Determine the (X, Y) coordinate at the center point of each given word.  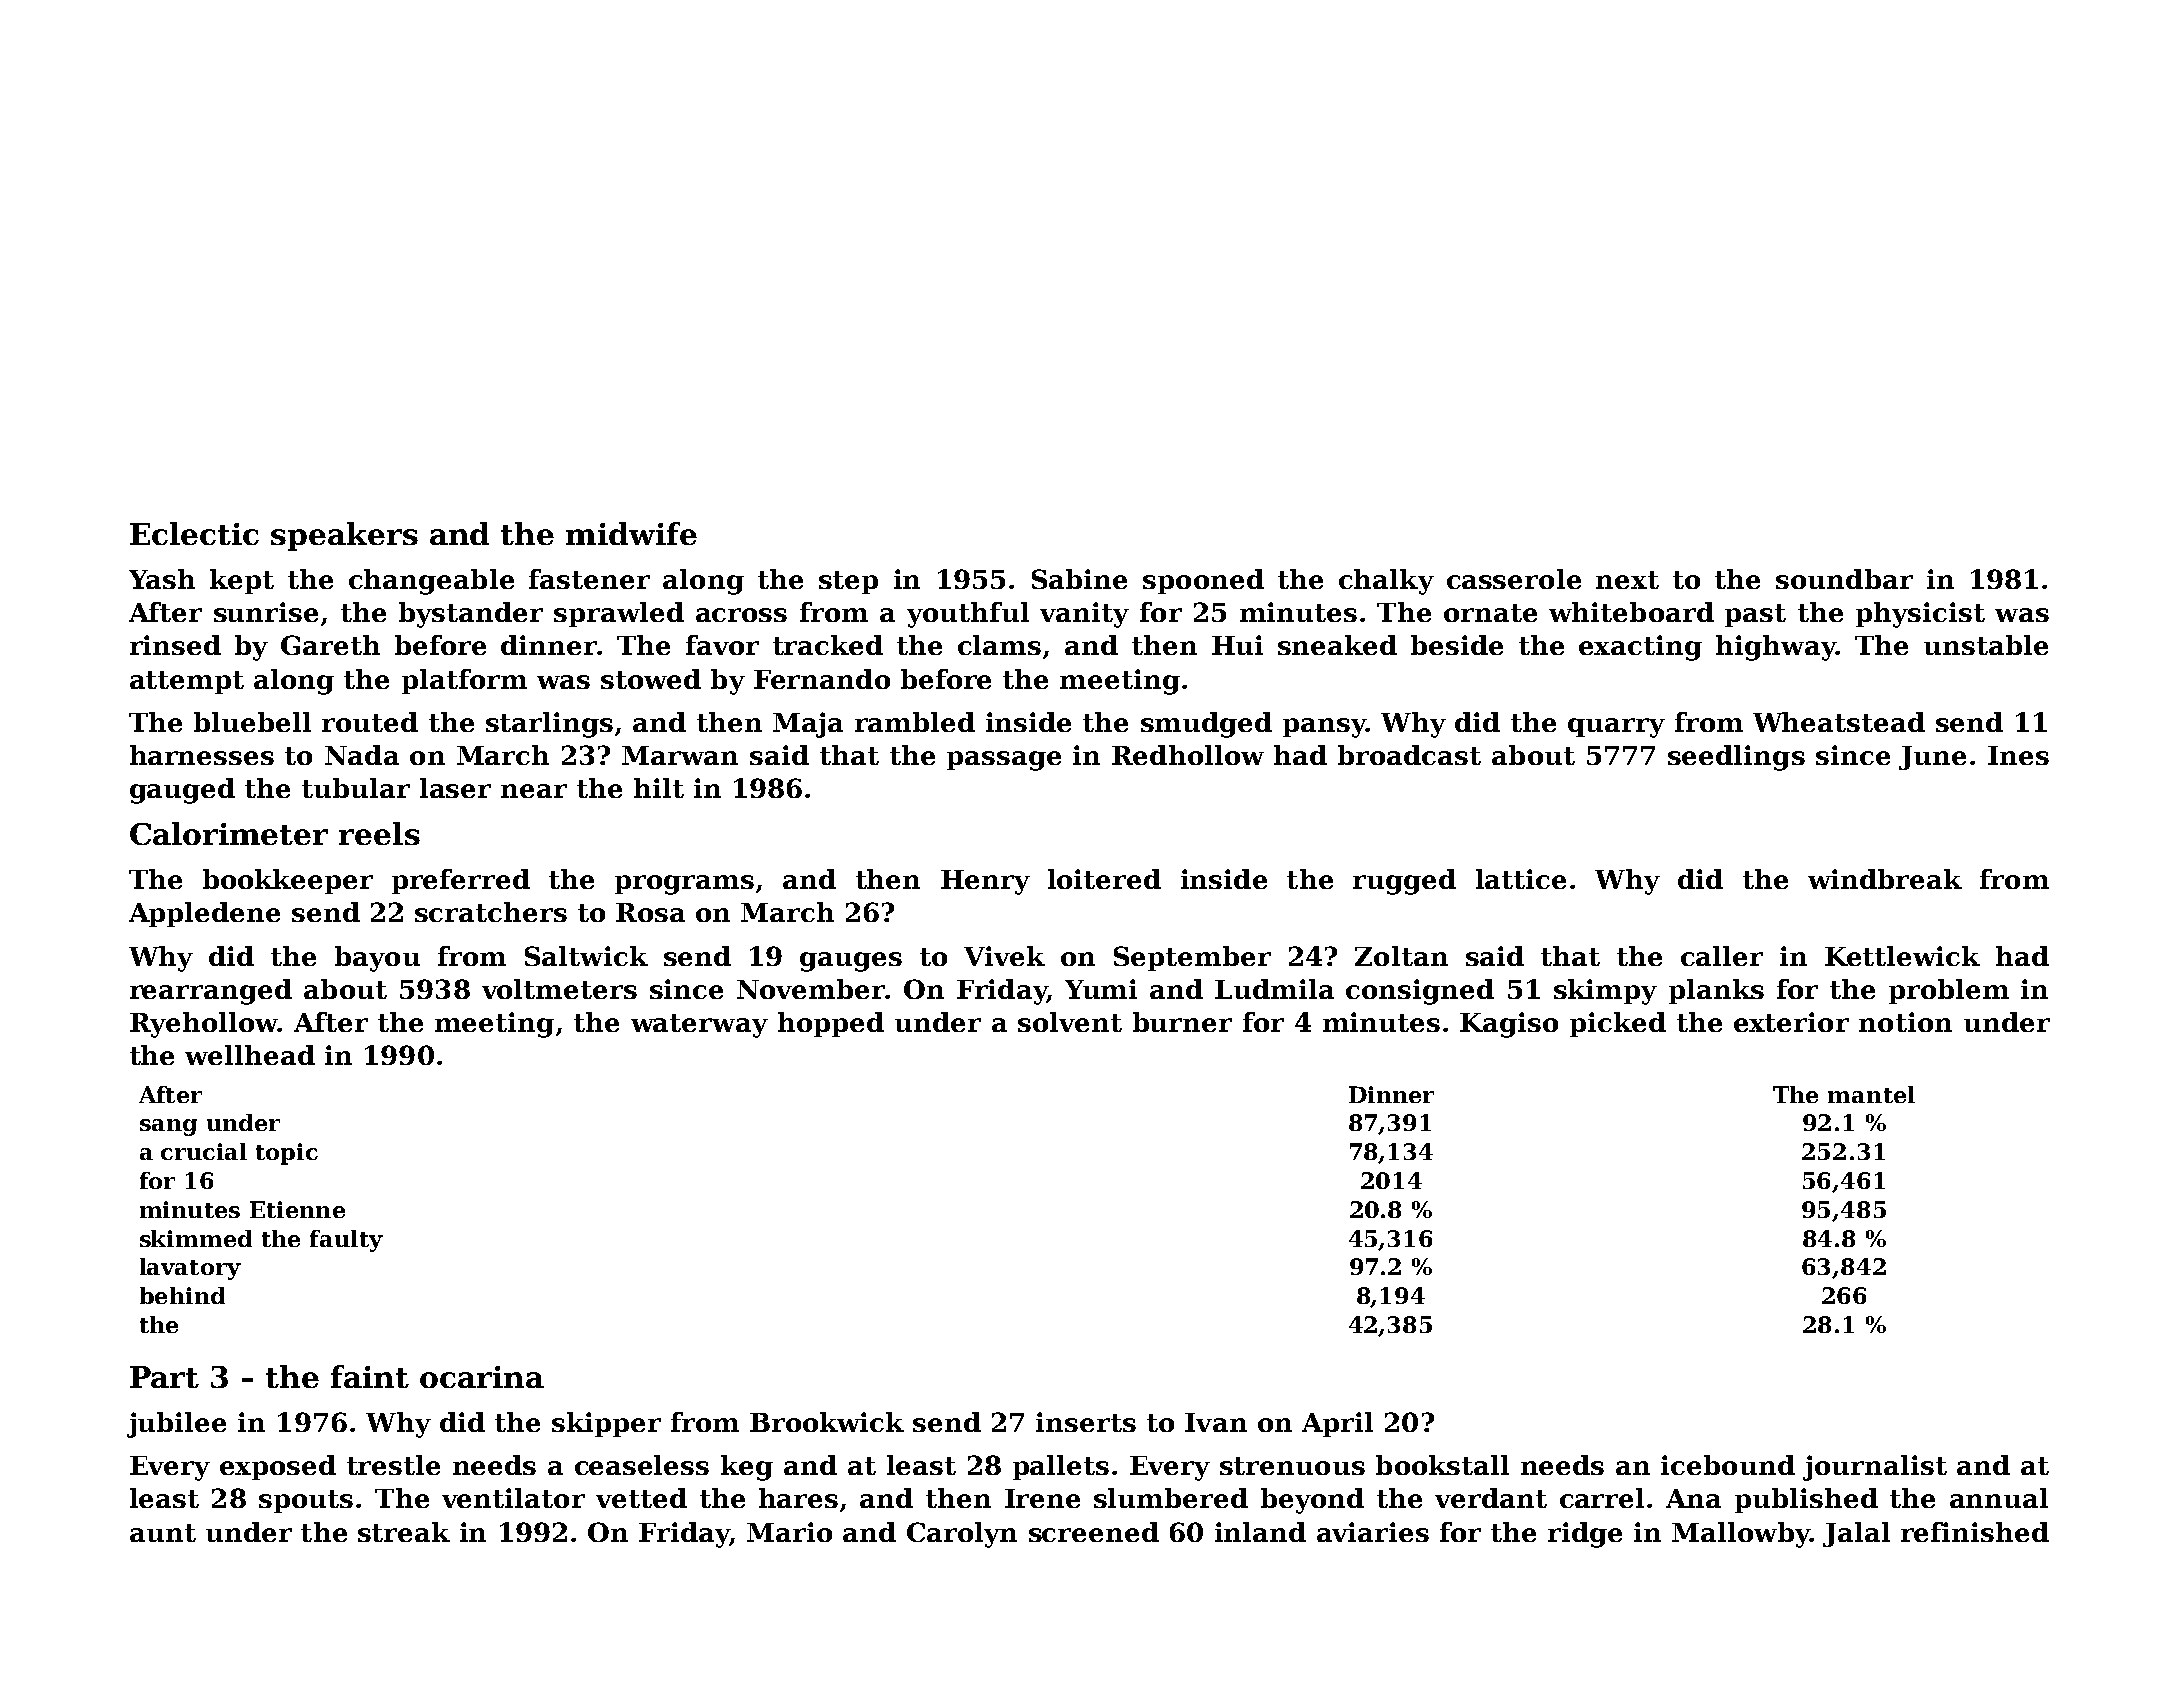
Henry (985, 882)
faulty (346, 1241)
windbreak (1885, 879)
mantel (1871, 1094)
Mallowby (1741, 1535)
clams (999, 645)
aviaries (1373, 1532)
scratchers (491, 912)
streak (404, 1532)
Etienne (297, 1209)
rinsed (175, 645)
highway (1776, 648)
